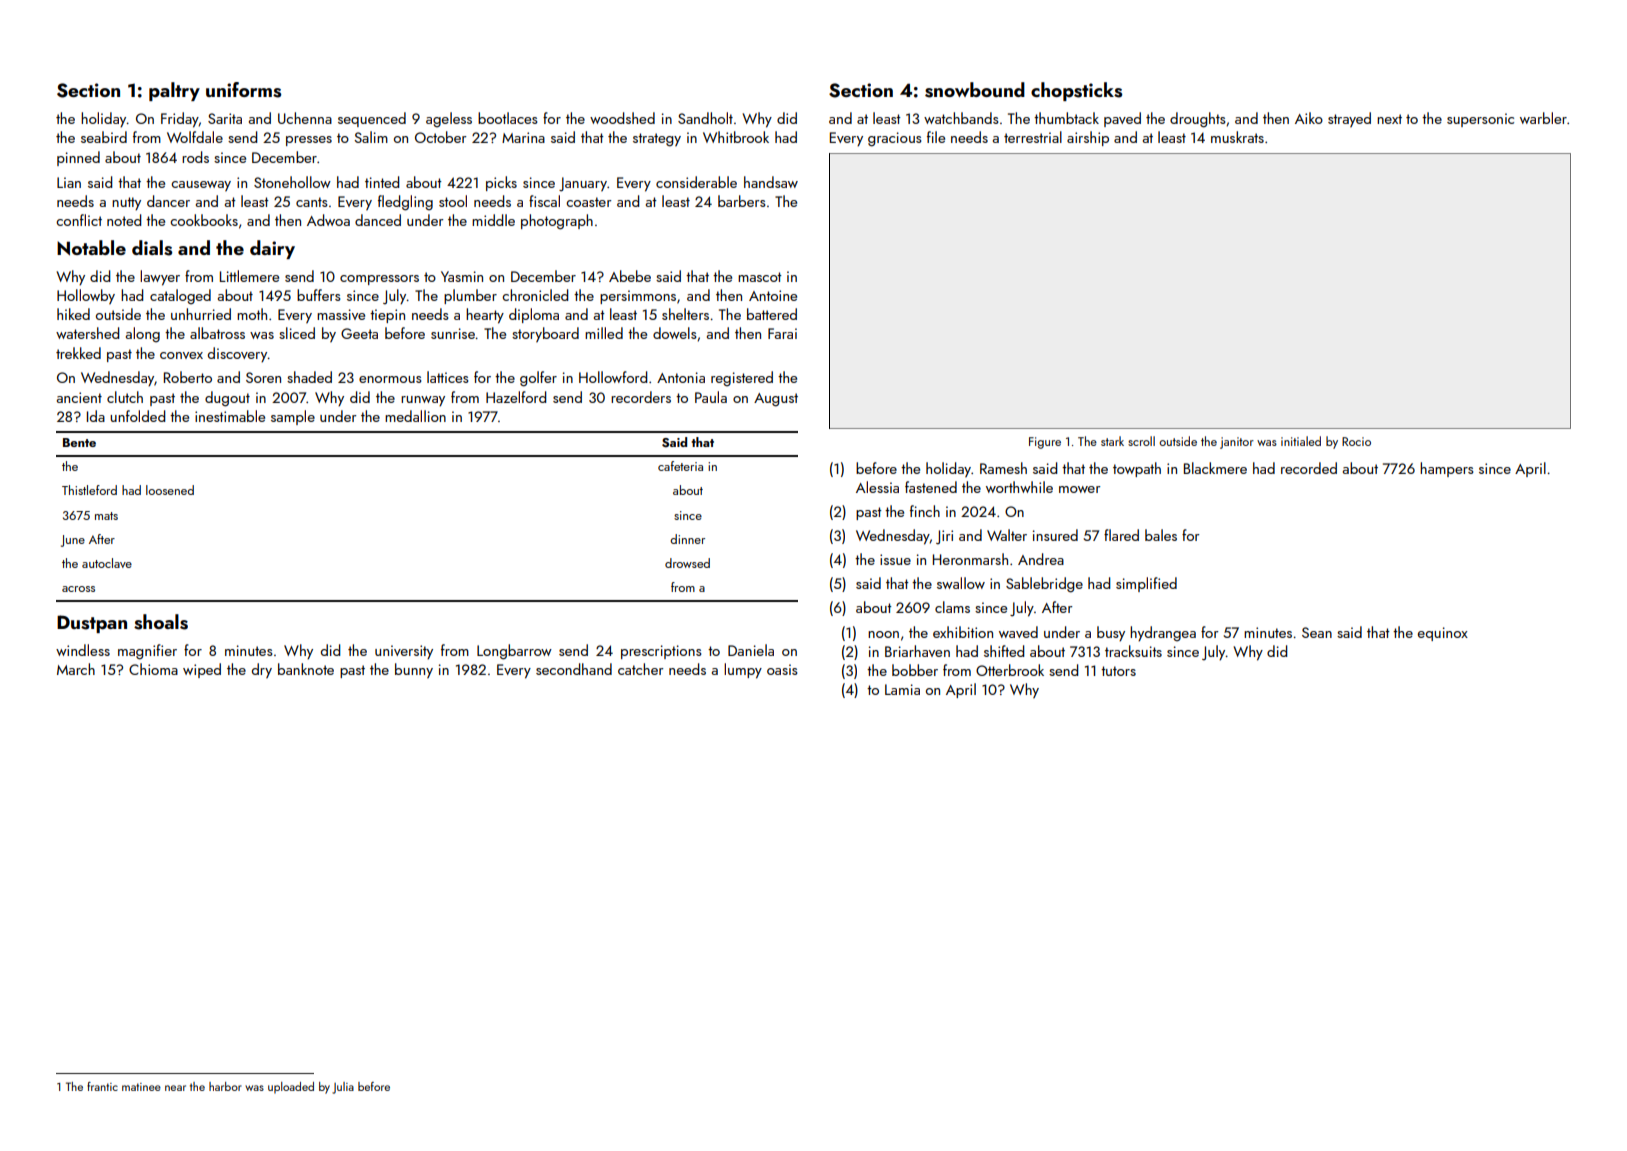  Describe the element at coordinates (343, 1088) in the screenshot. I see `Julia` at that location.
